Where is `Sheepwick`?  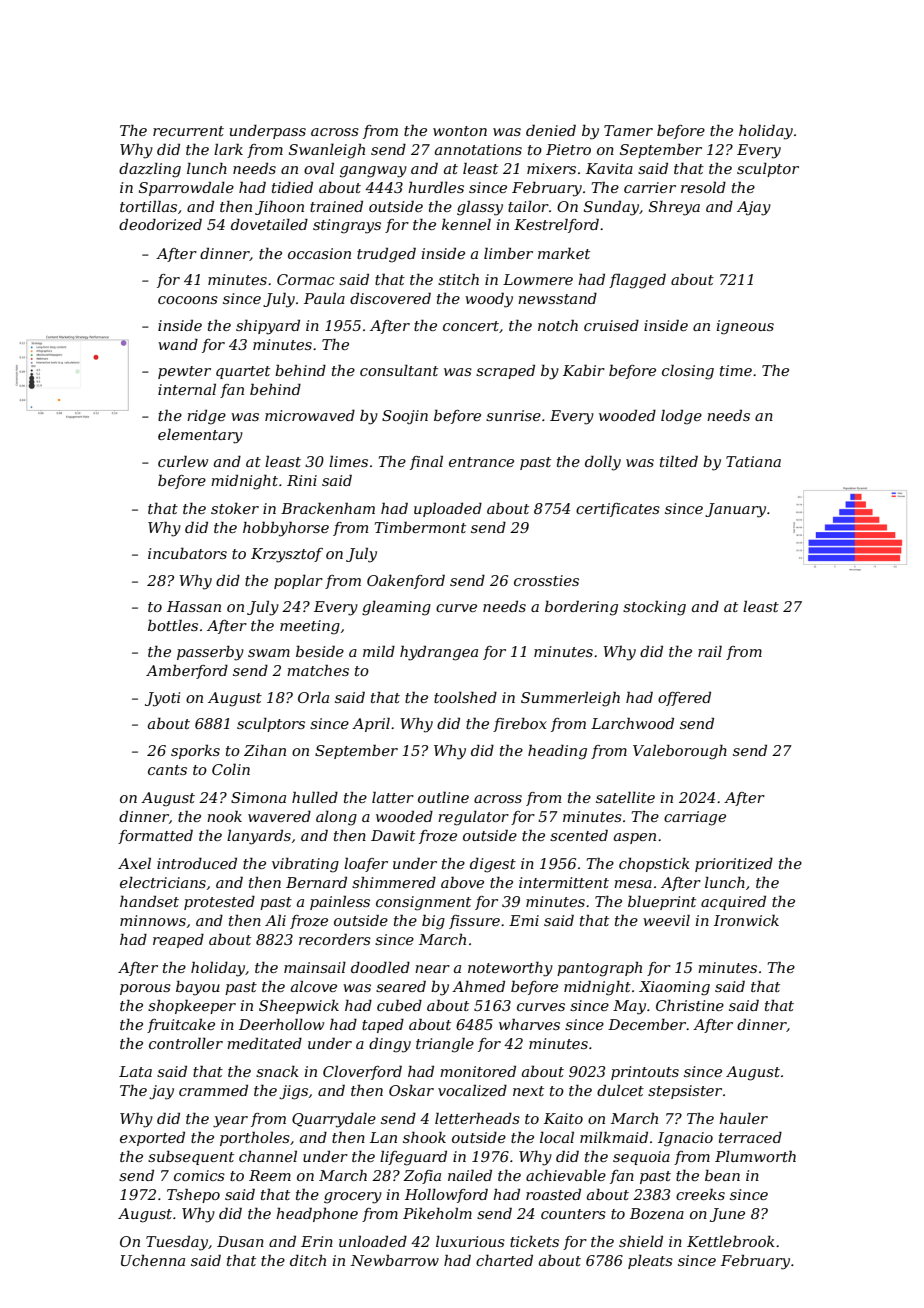 Sheepwick is located at coordinates (299, 1006).
